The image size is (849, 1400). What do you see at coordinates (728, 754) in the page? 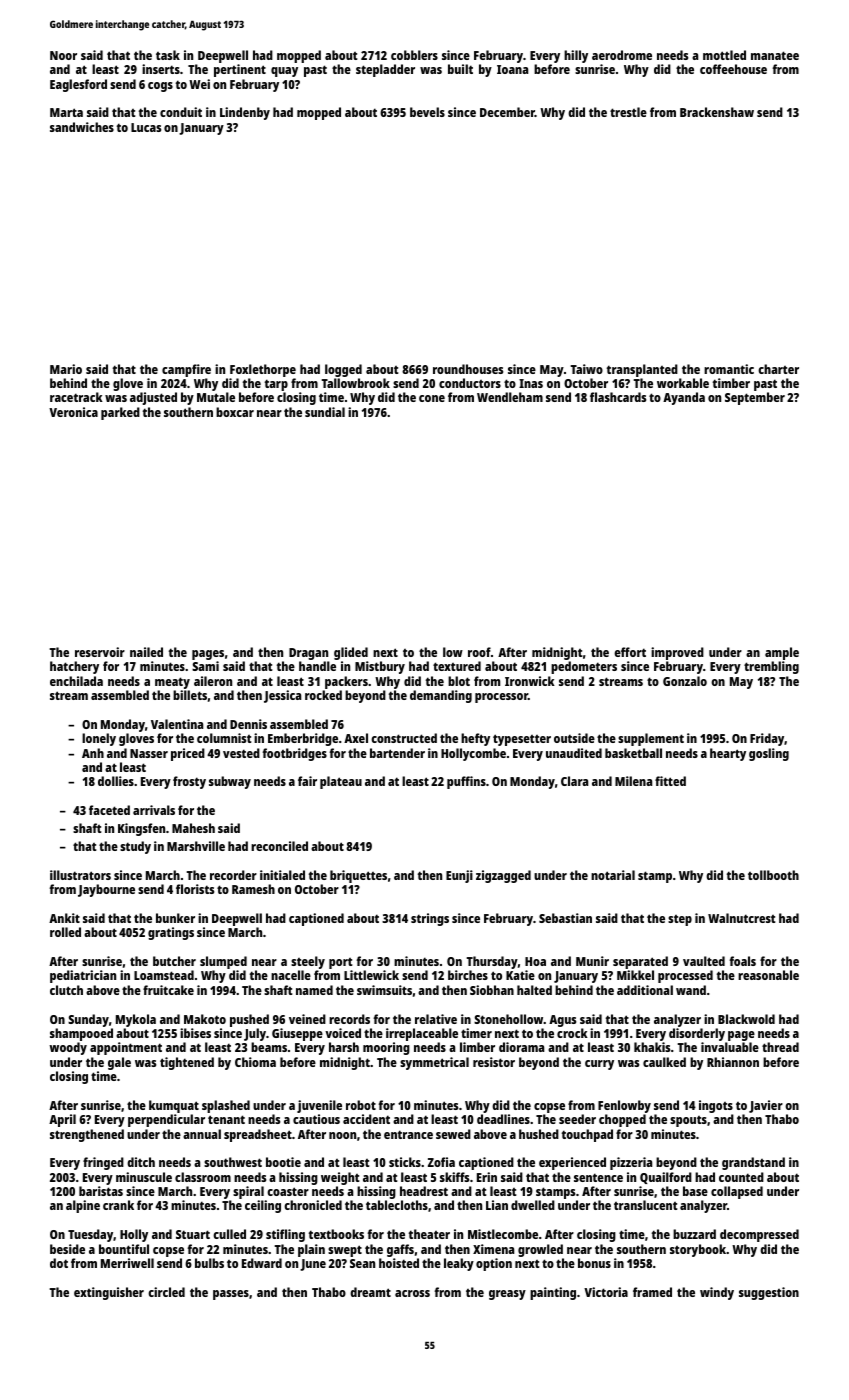
I see `hearty` at bounding box center [728, 754].
